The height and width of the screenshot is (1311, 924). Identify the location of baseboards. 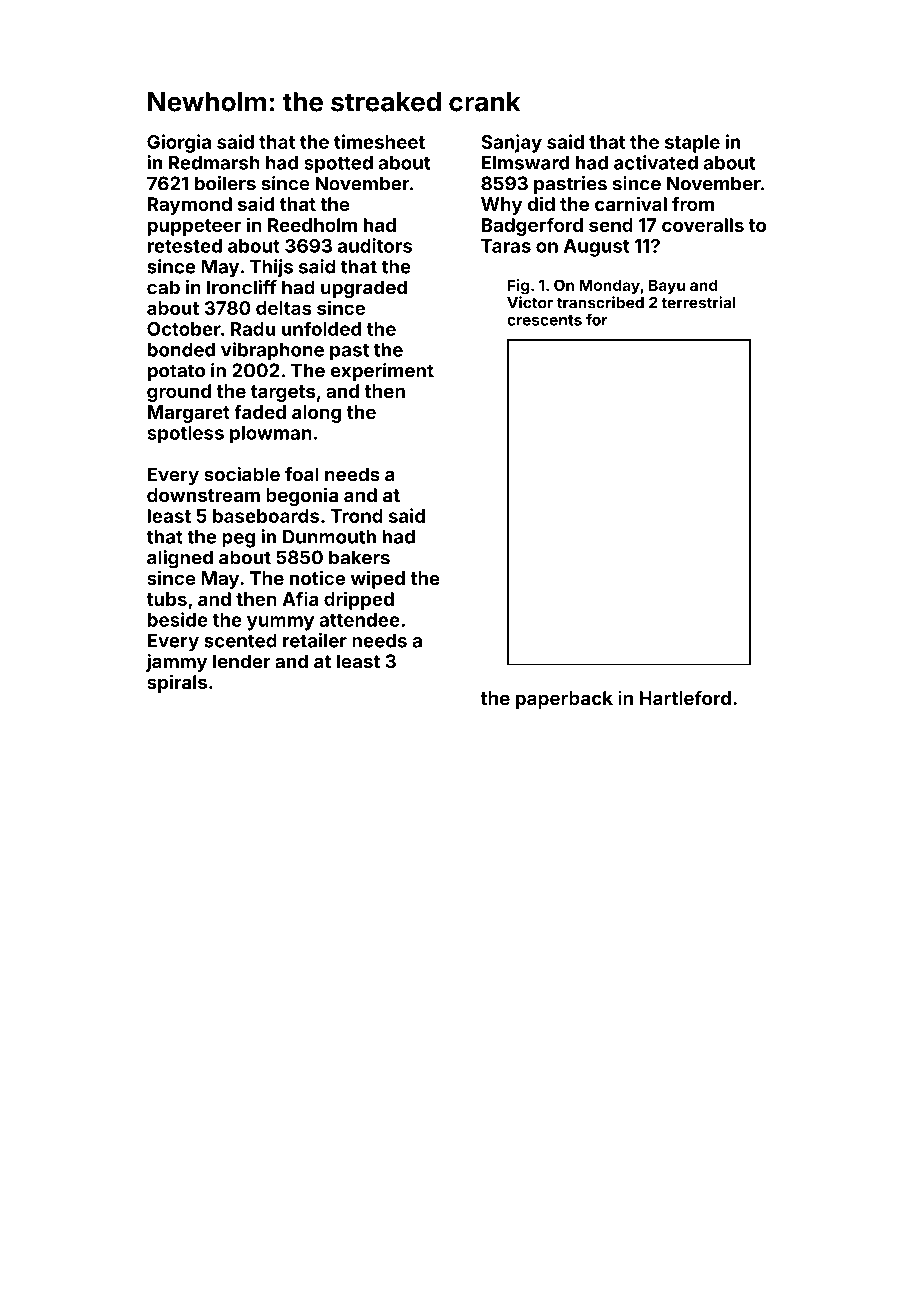
(266, 516).
